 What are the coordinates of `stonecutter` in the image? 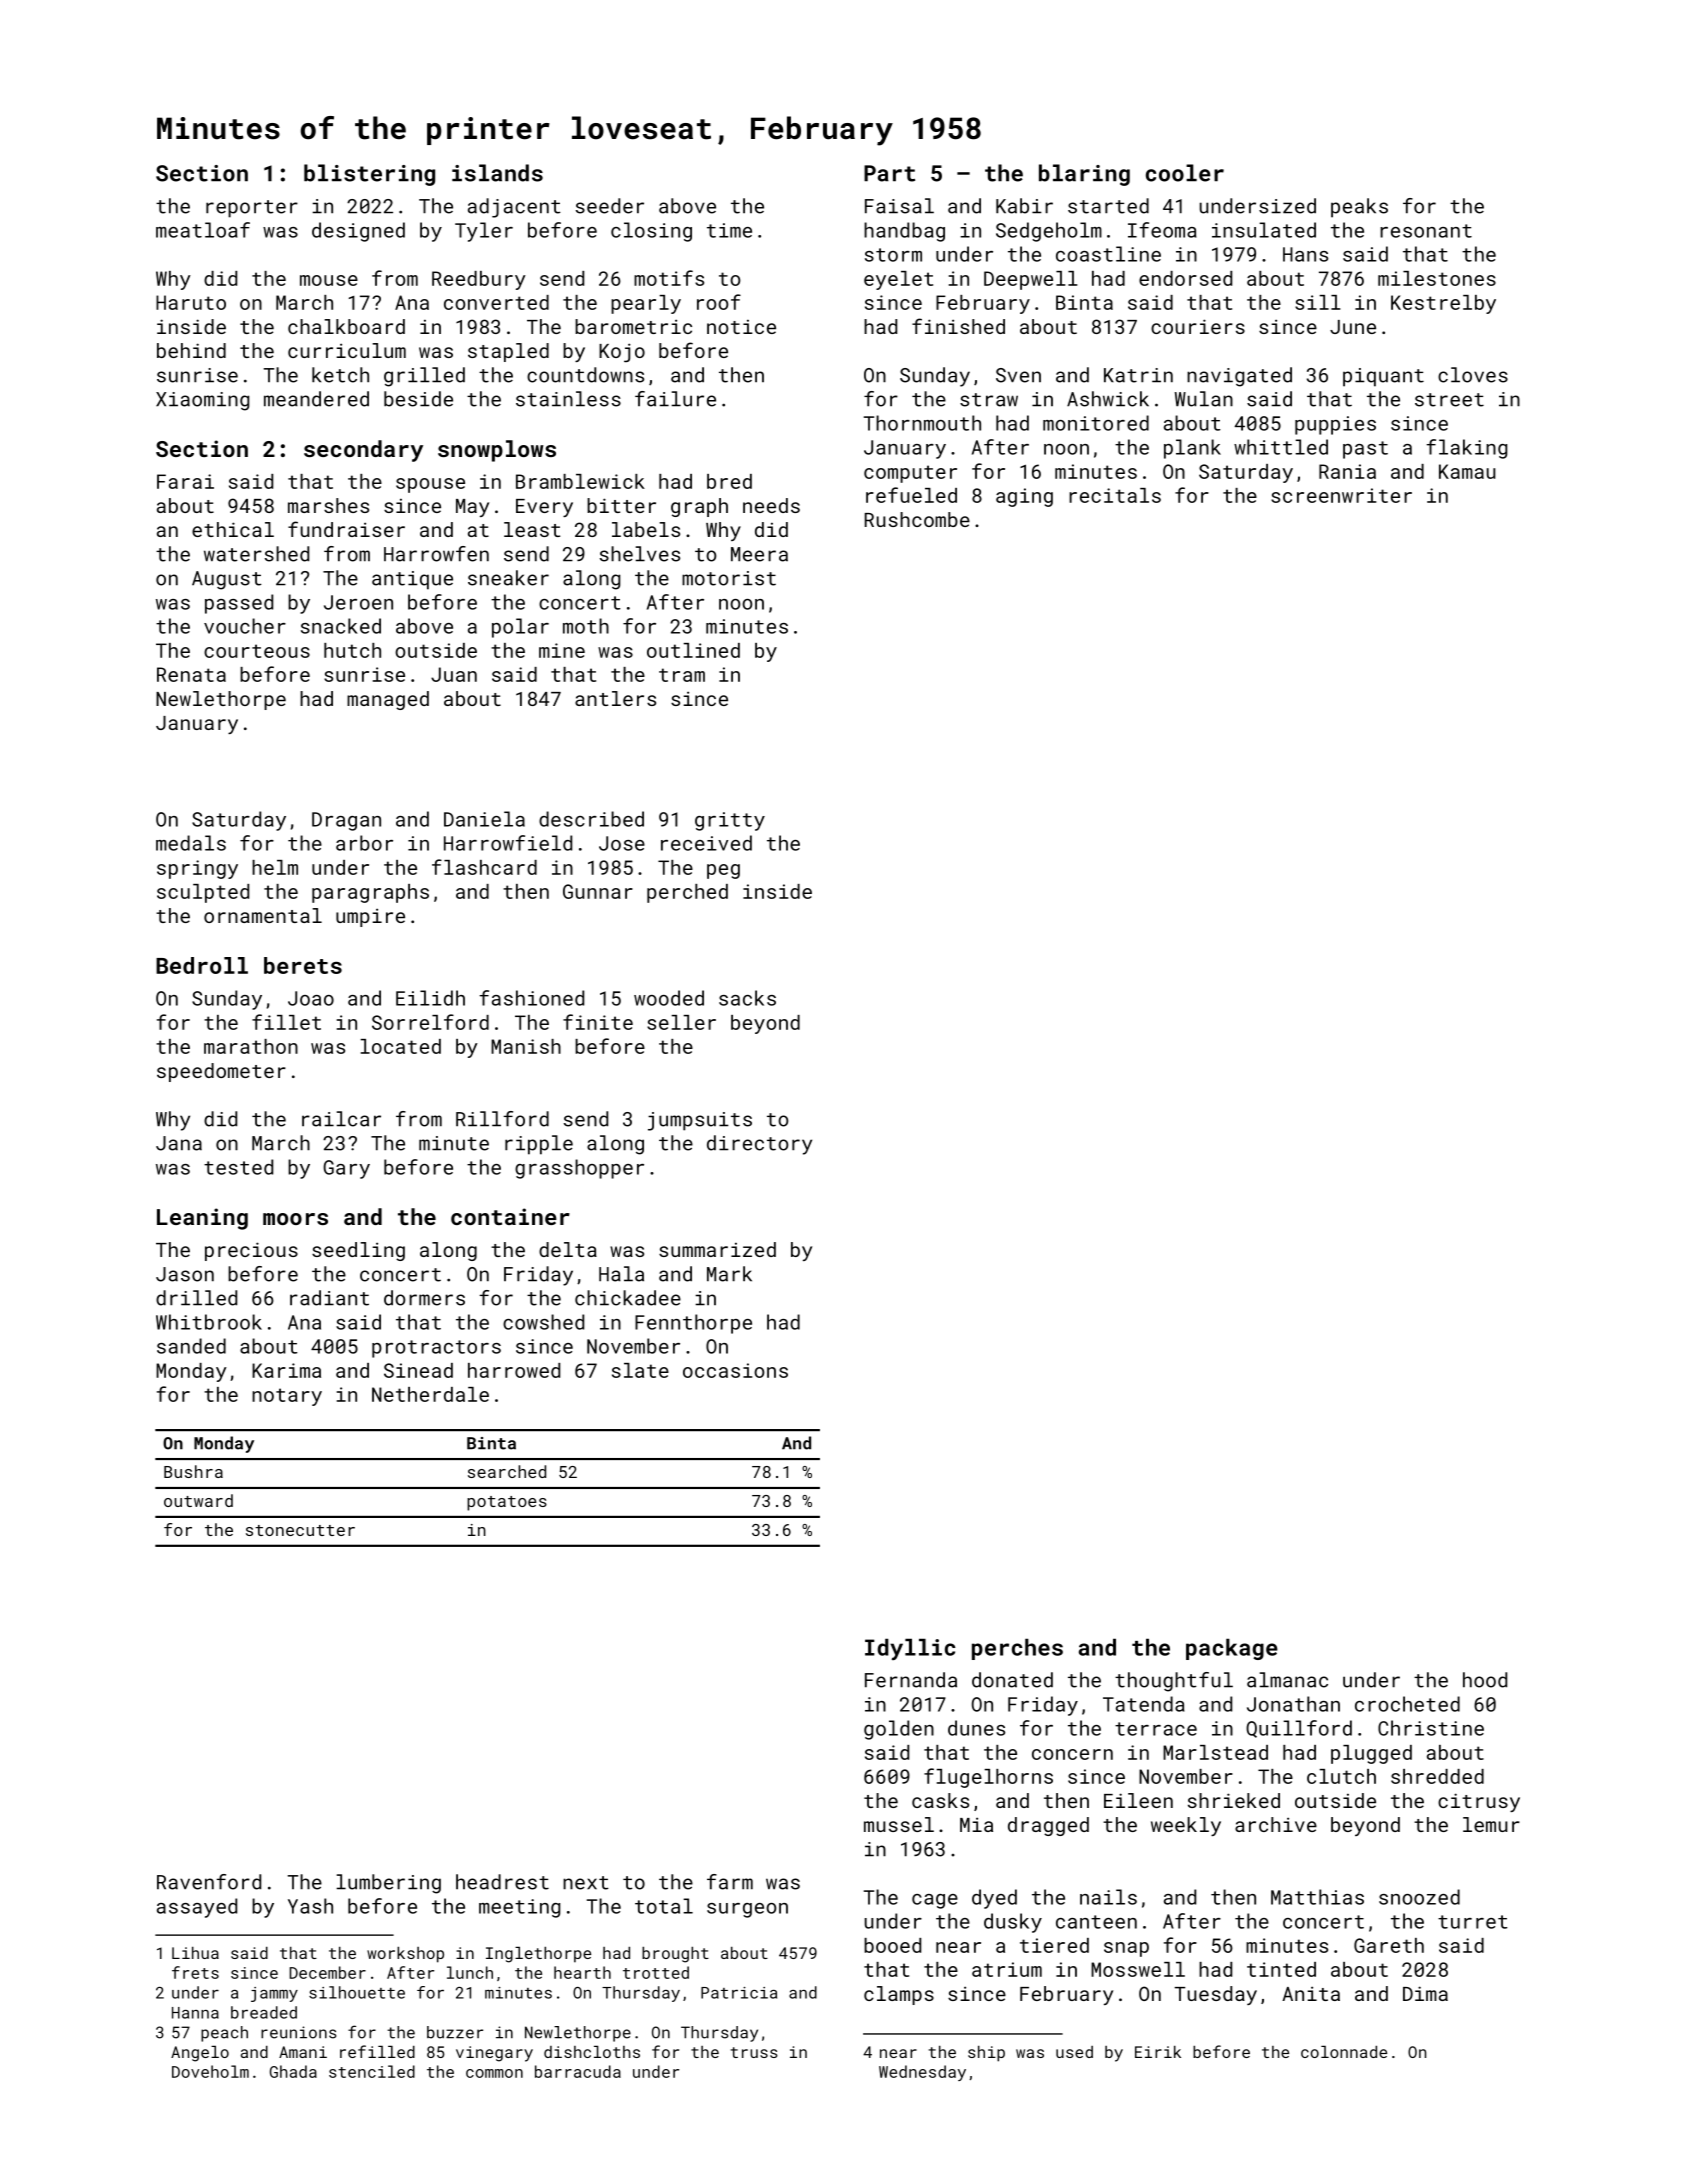 It's located at (300, 1530).
